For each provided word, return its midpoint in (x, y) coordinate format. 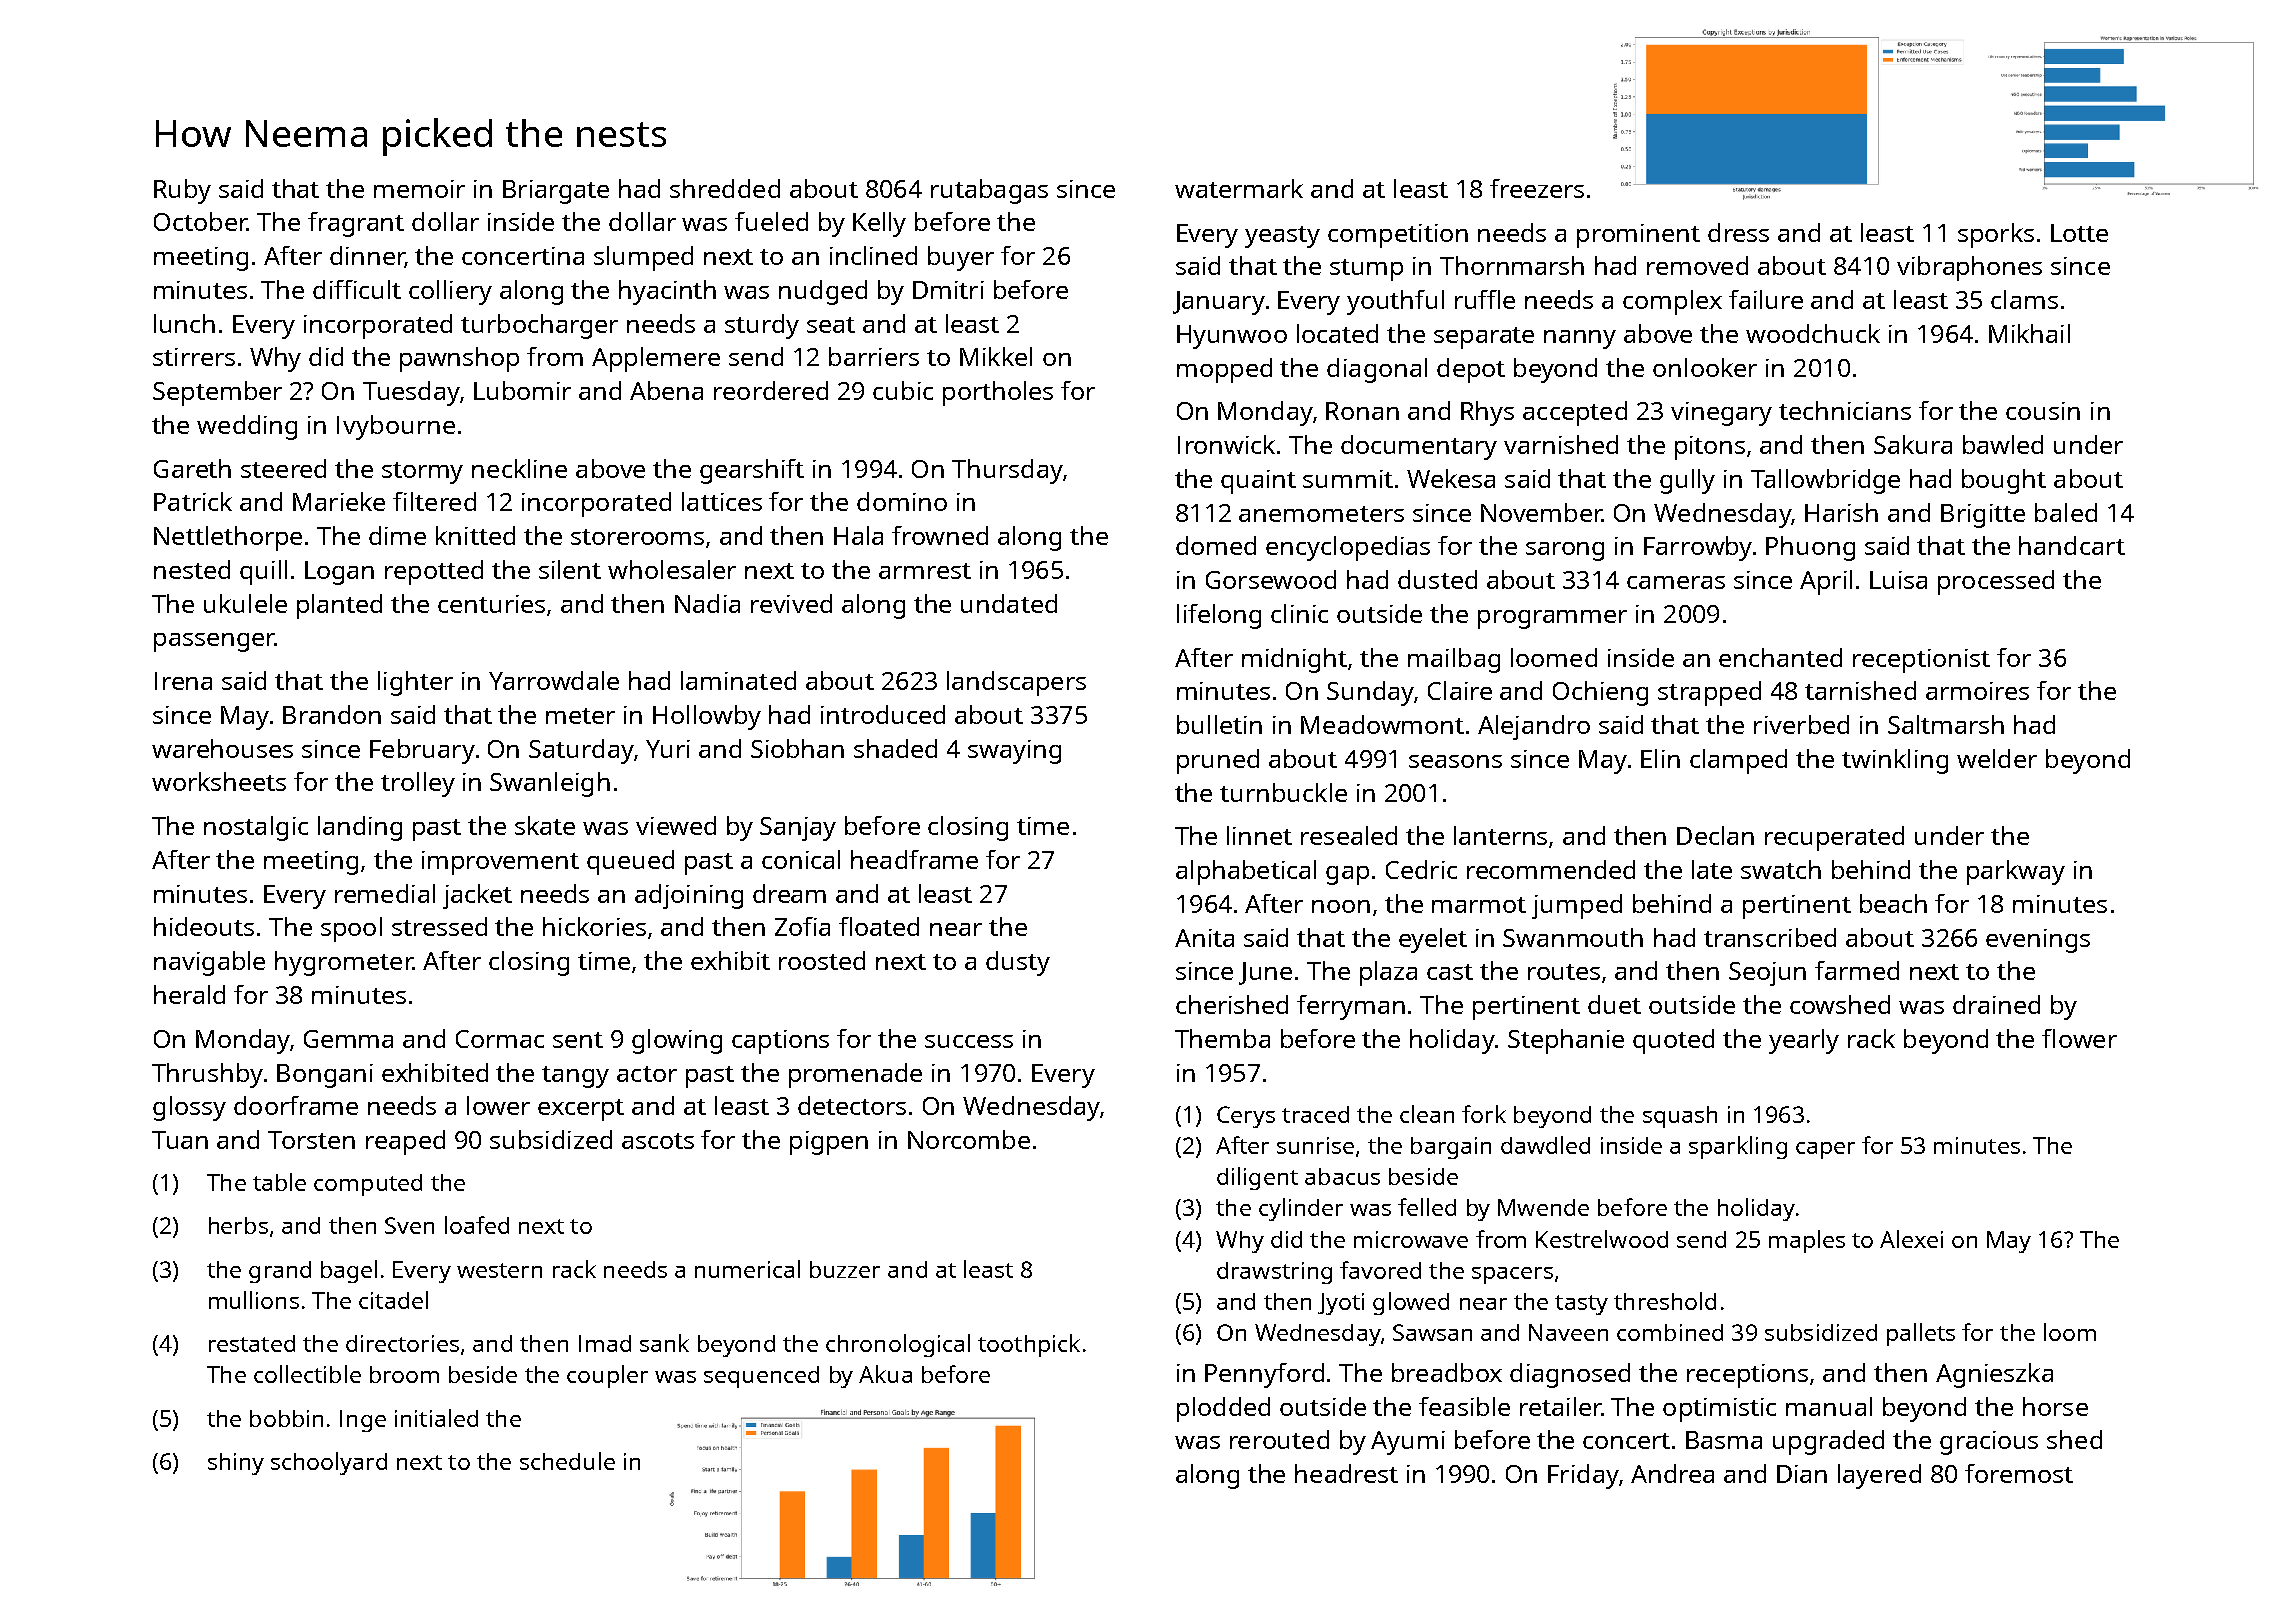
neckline (519, 468)
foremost (2019, 1473)
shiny (236, 1464)
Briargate (556, 192)
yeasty (1282, 237)
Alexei (1911, 1239)
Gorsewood (1271, 579)
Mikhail (2029, 333)
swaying (1014, 752)
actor (647, 1074)
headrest (1346, 1473)
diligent (1257, 1178)
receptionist (1921, 661)
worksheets (219, 781)
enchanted (1780, 657)
